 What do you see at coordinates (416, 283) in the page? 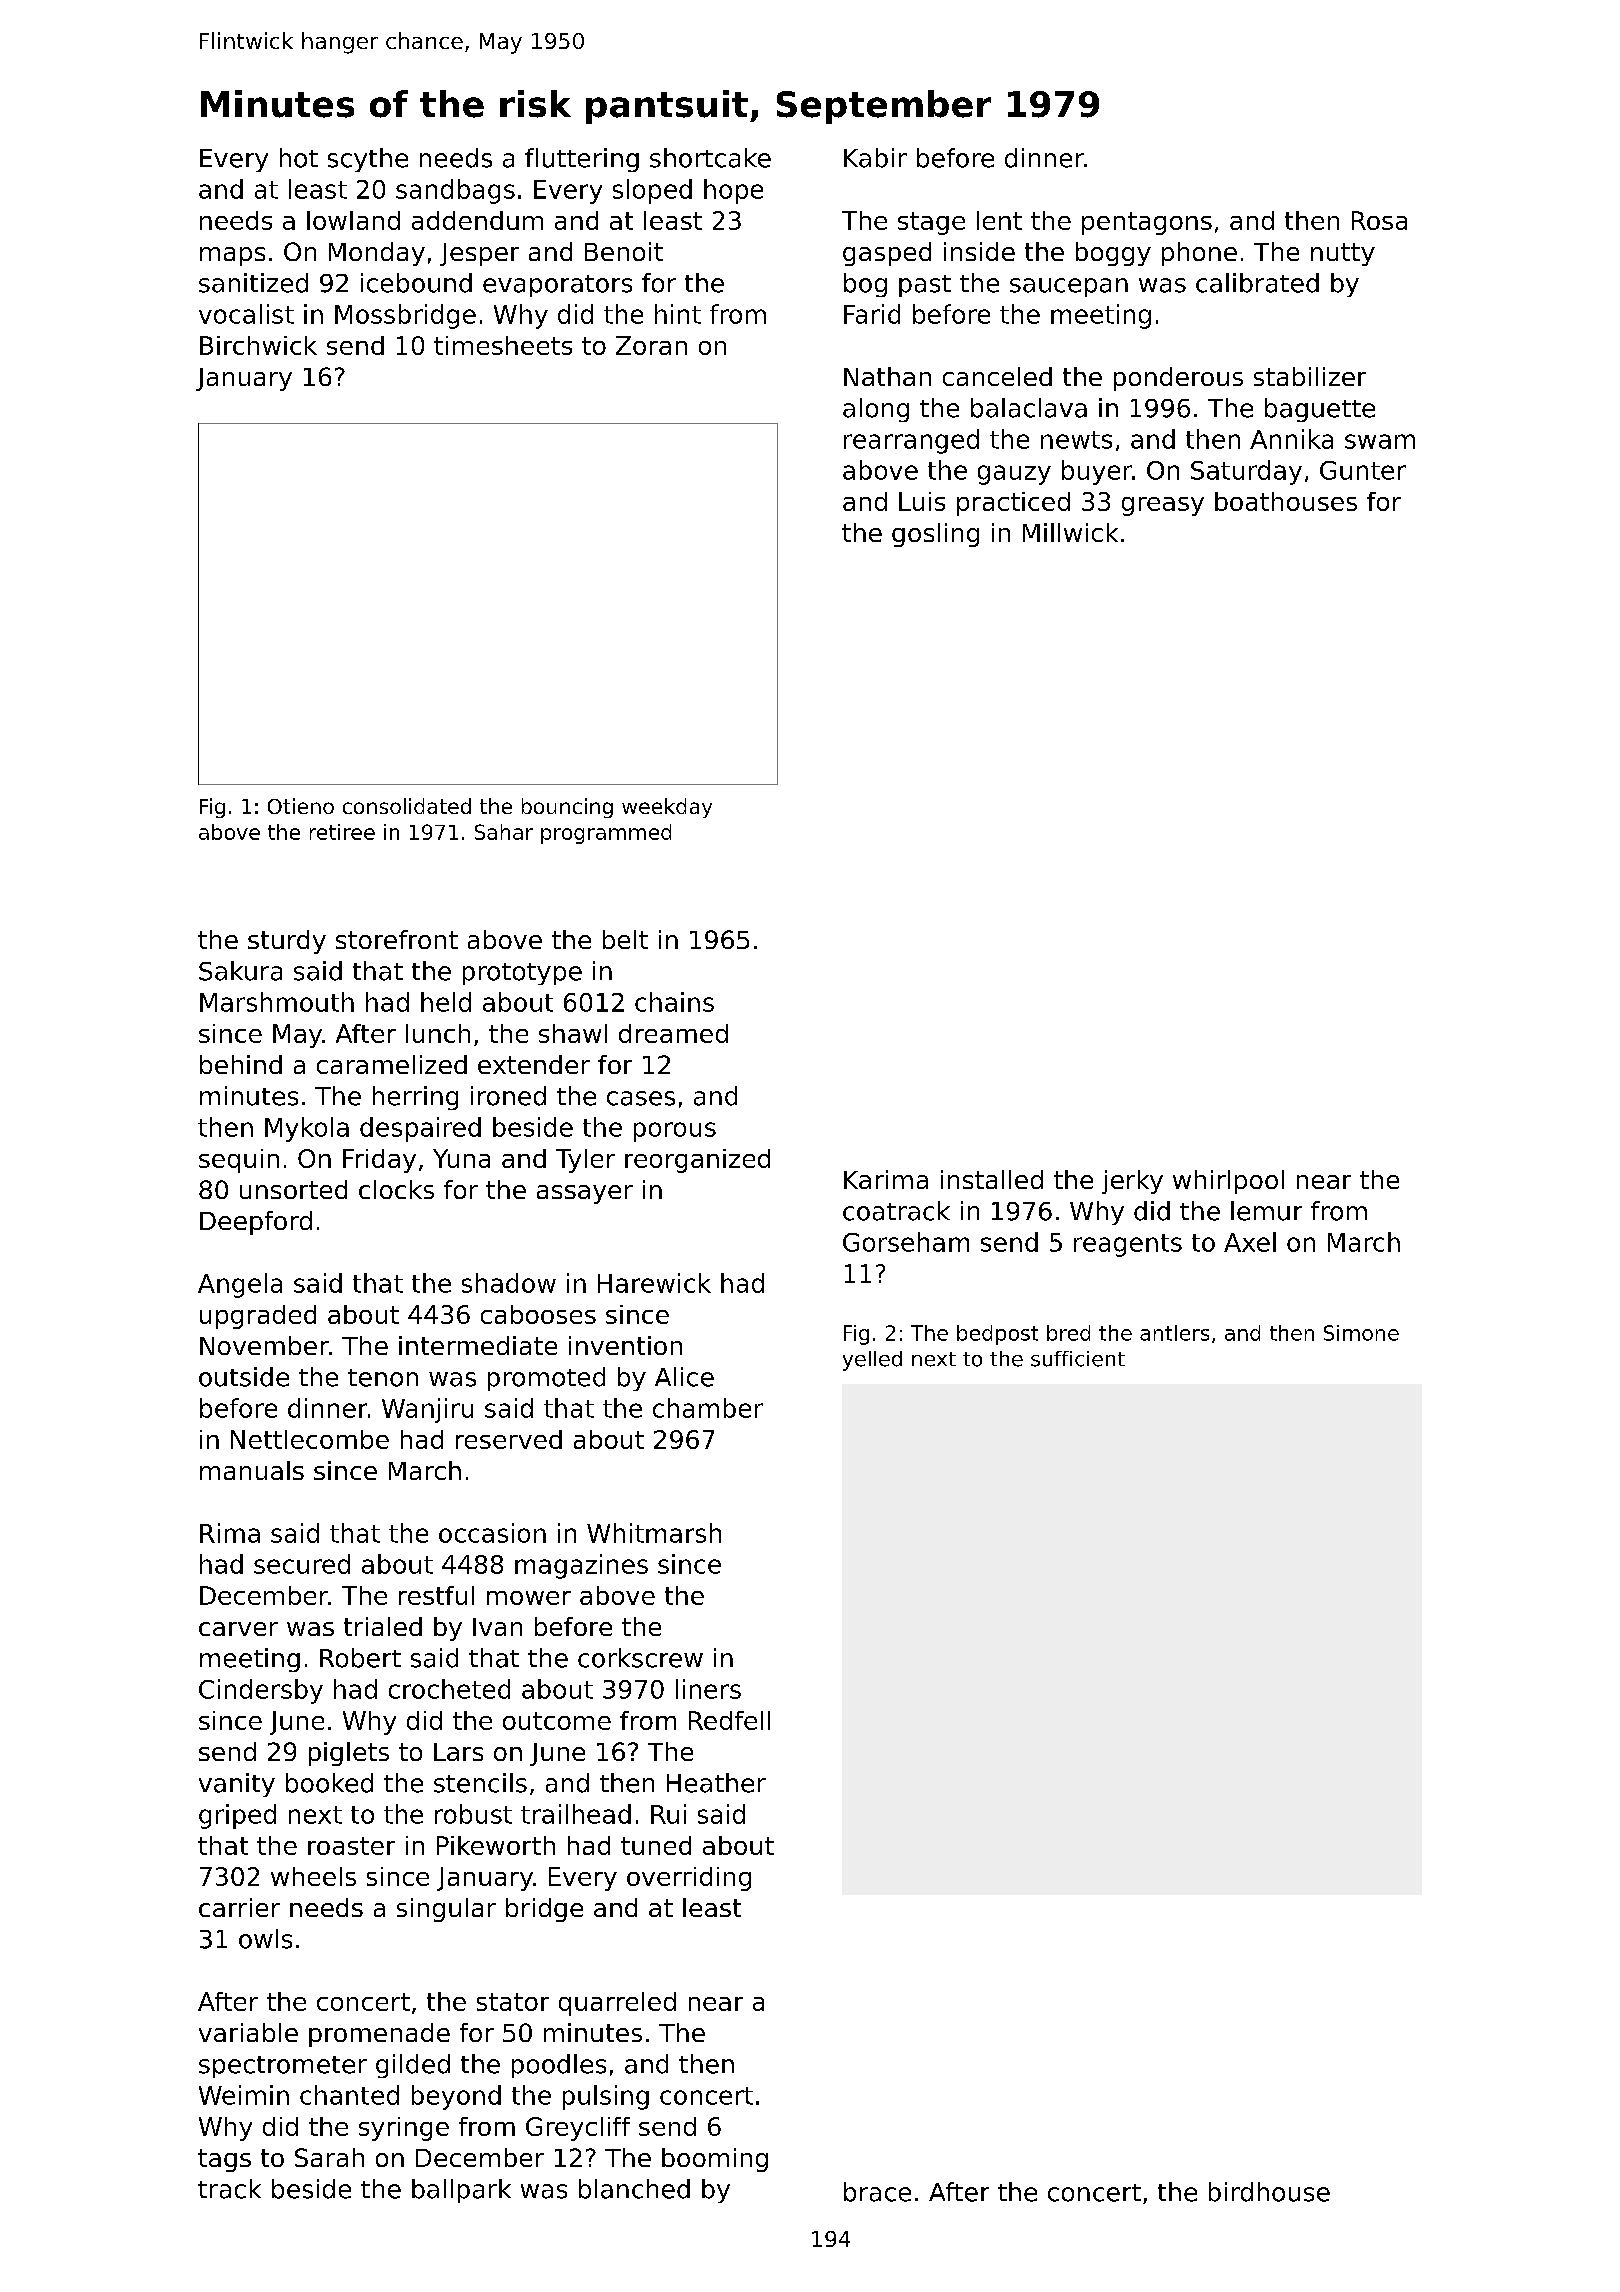
I see `icebound` at bounding box center [416, 283].
